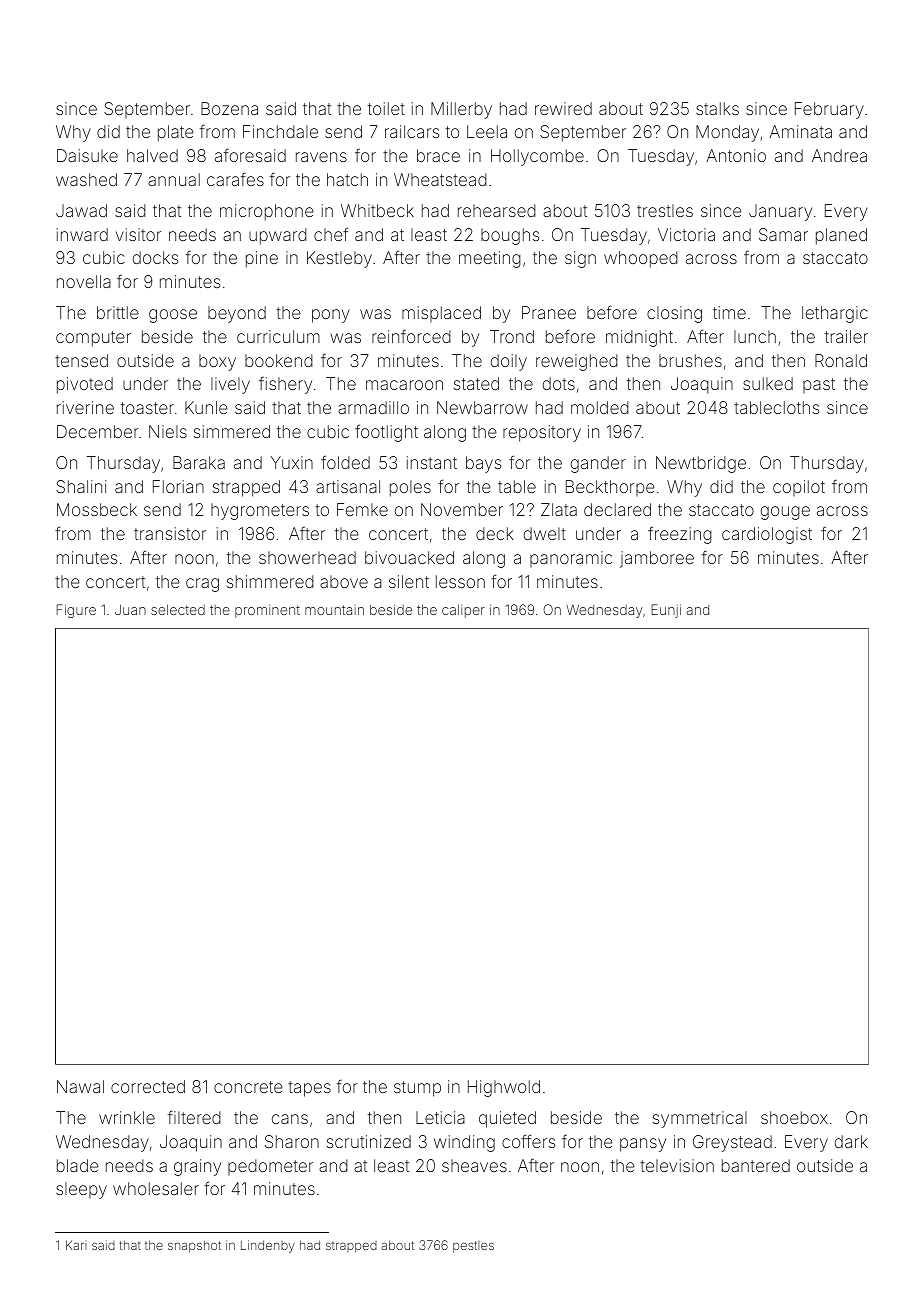 The width and height of the screenshot is (924, 1308). I want to click on Mossbeck, so click(97, 509).
